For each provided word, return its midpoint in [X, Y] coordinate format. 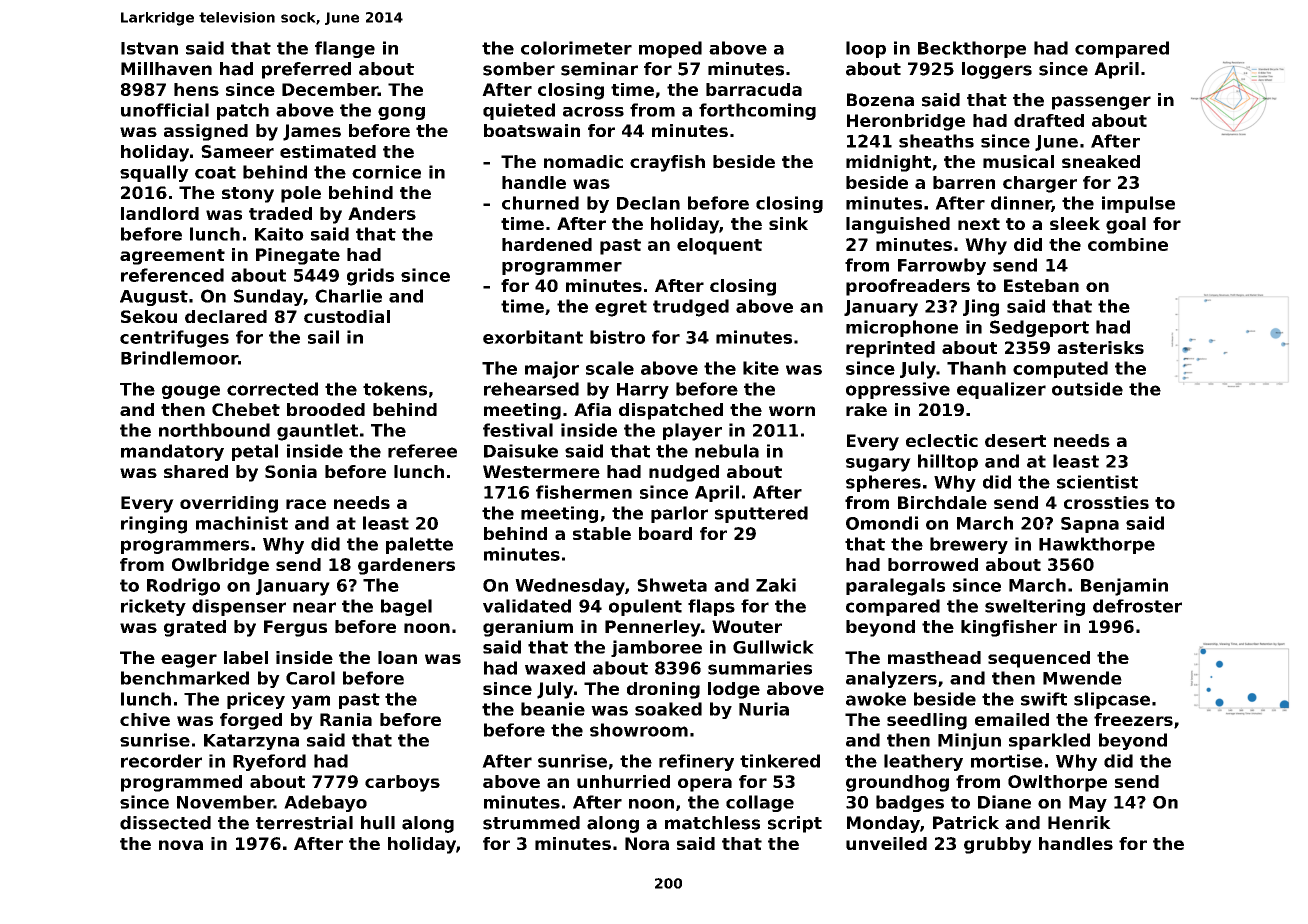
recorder [161, 761]
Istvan [149, 48]
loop [866, 49]
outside [1087, 389]
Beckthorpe [972, 49]
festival [518, 430]
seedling [927, 721]
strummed [531, 823]
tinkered [780, 761]
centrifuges [174, 339]
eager [189, 661]
